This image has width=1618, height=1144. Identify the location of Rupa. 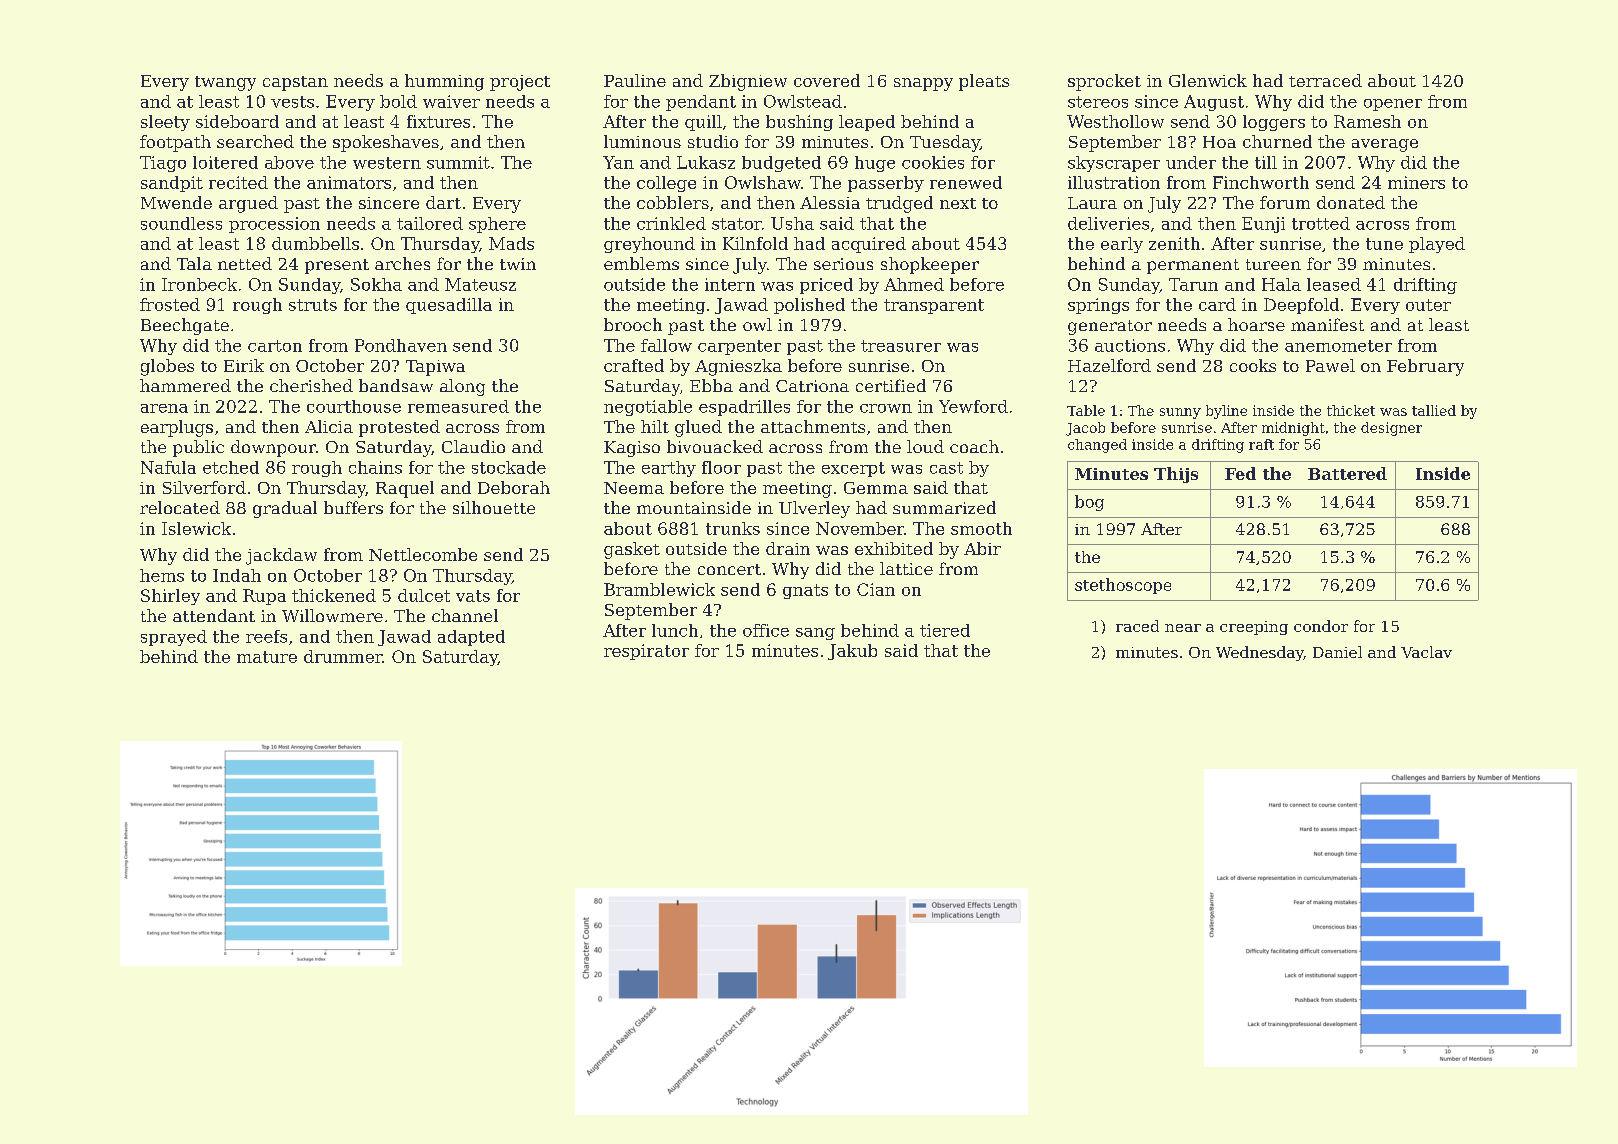
(264, 597).
